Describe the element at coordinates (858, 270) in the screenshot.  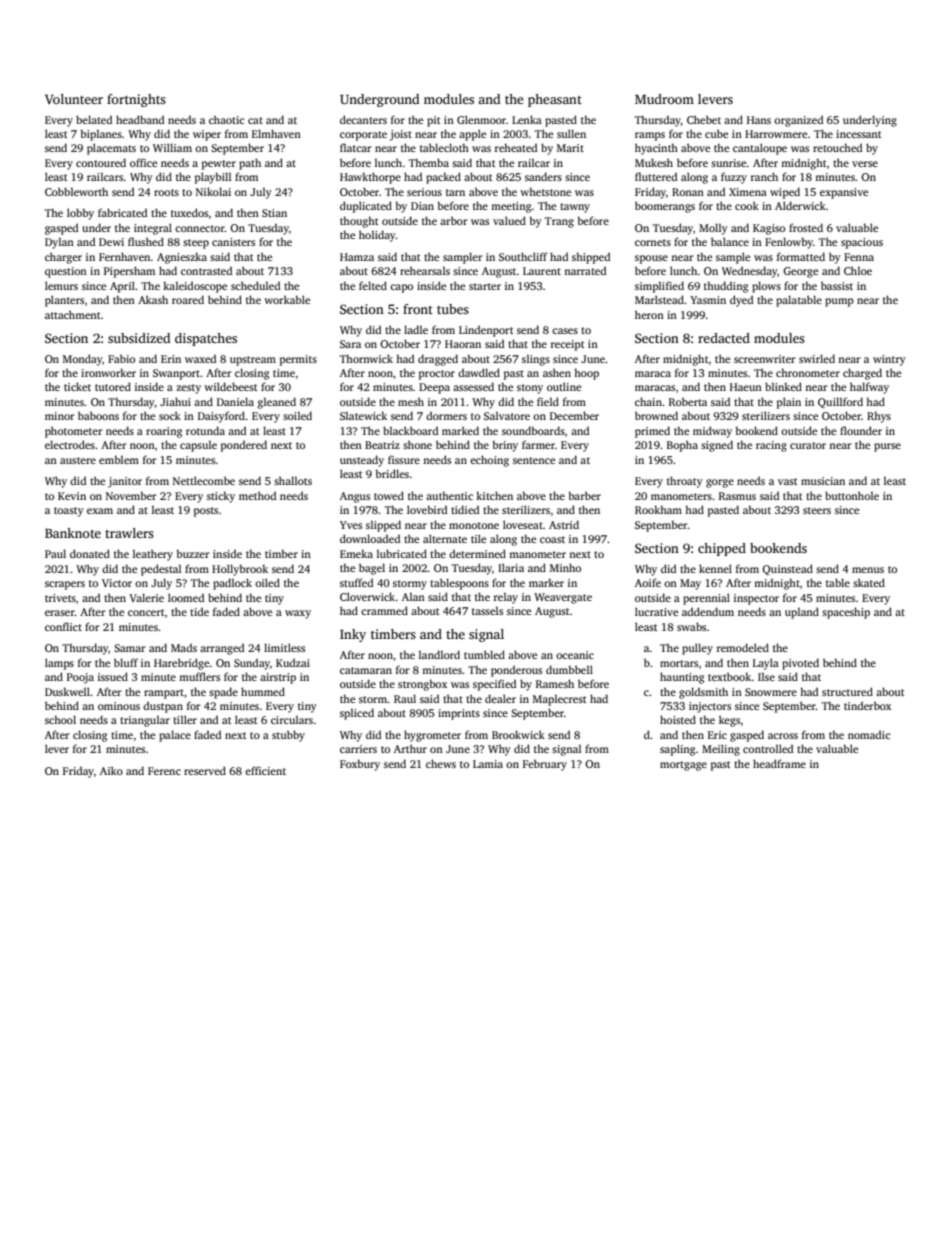
I see `Chloe` at that location.
